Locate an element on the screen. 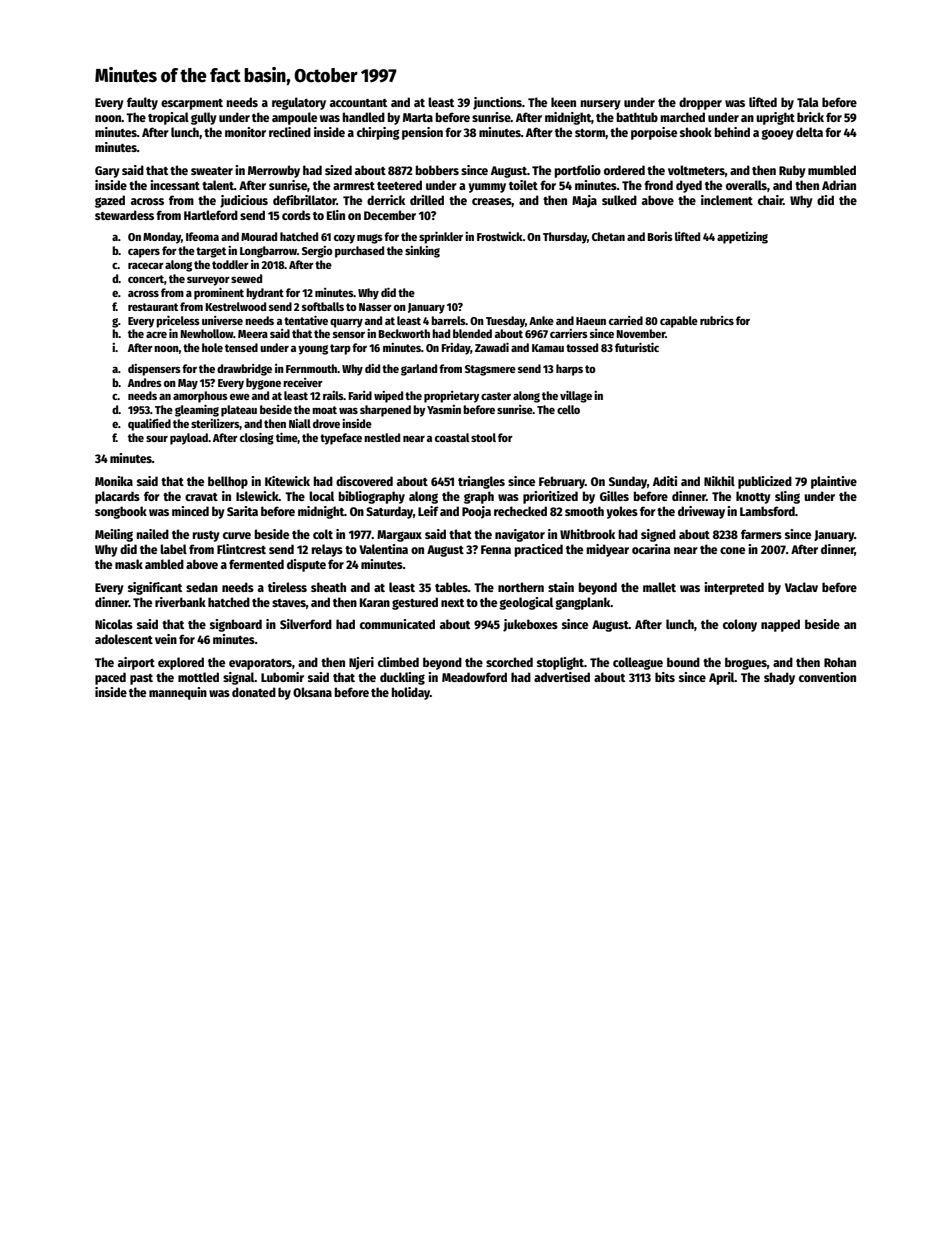  rubrics is located at coordinates (717, 320).
